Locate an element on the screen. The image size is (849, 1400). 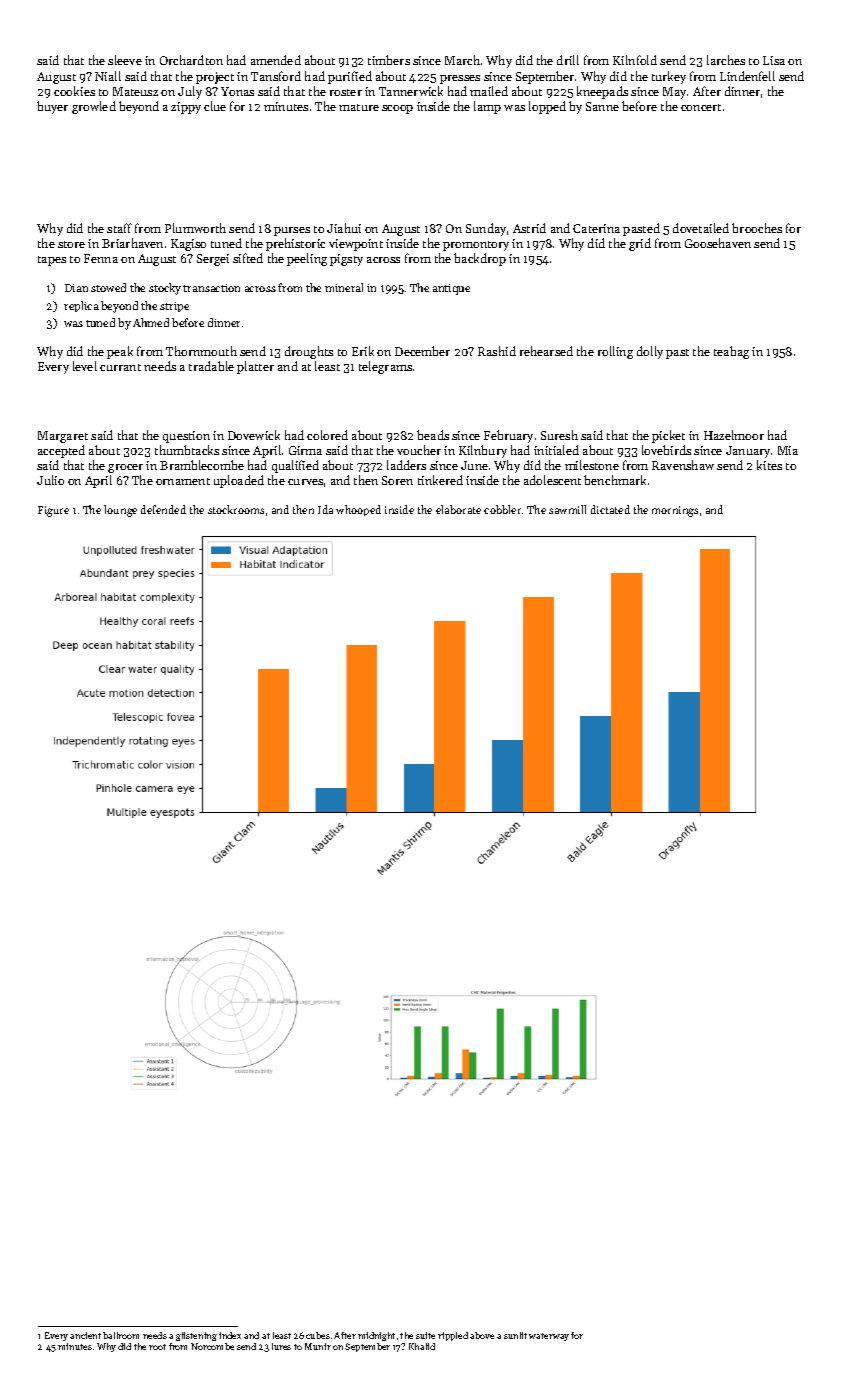
drill is located at coordinates (568, 60).
